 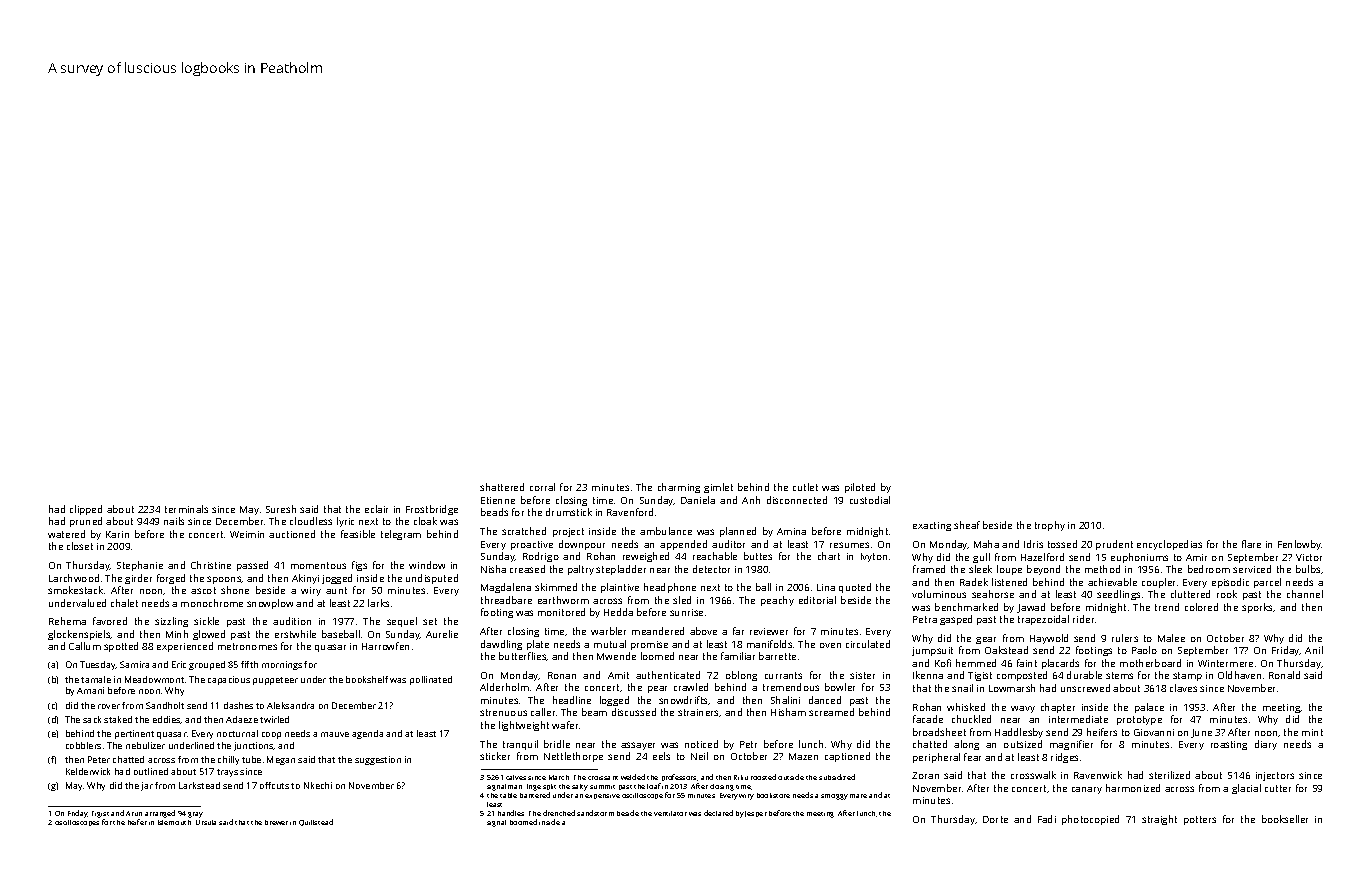 I want to click on Paolo, so click(x=1144, y=650).
